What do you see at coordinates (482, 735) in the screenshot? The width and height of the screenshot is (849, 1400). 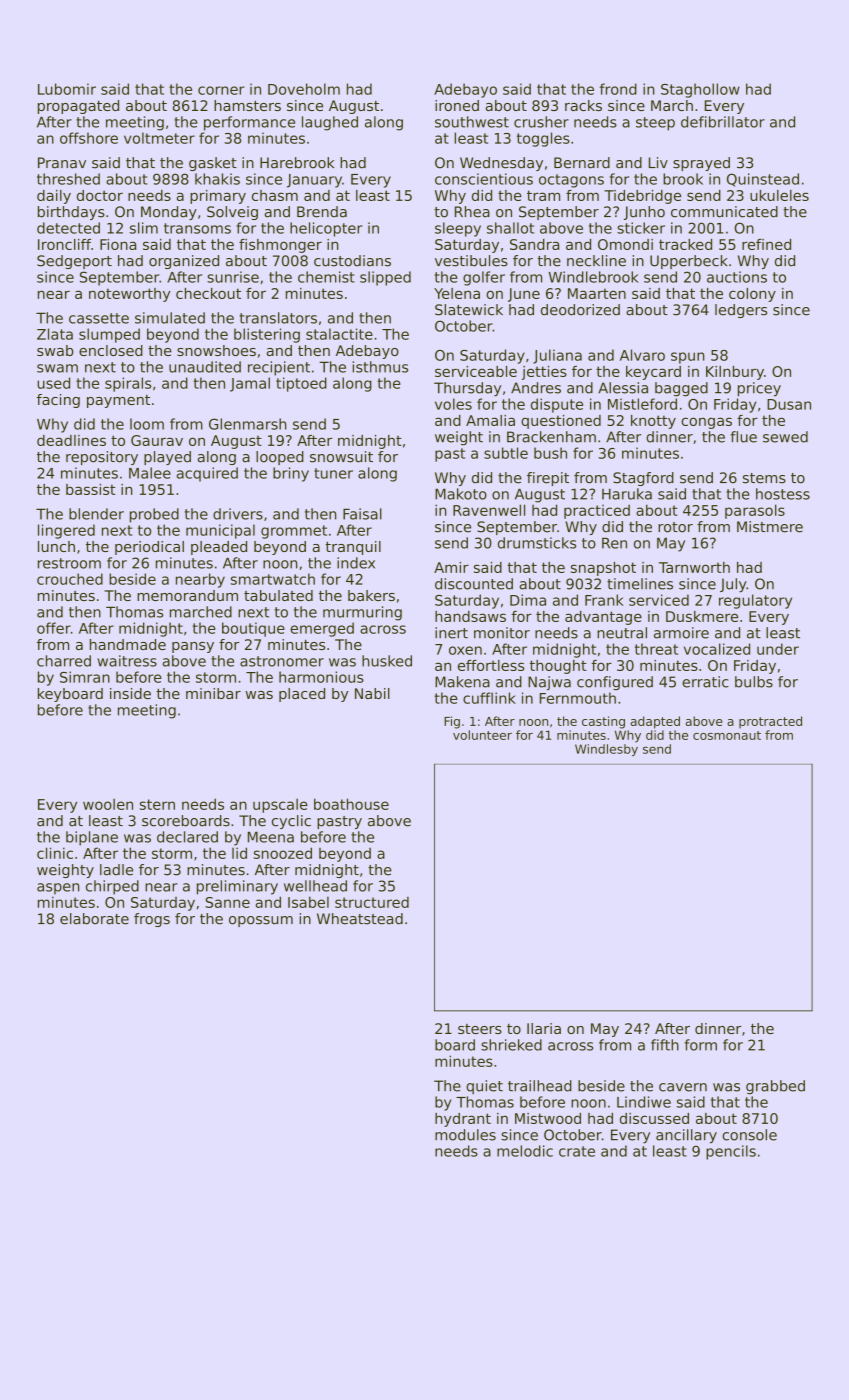 I see `volunteer` at bounding box center [482, 735].
